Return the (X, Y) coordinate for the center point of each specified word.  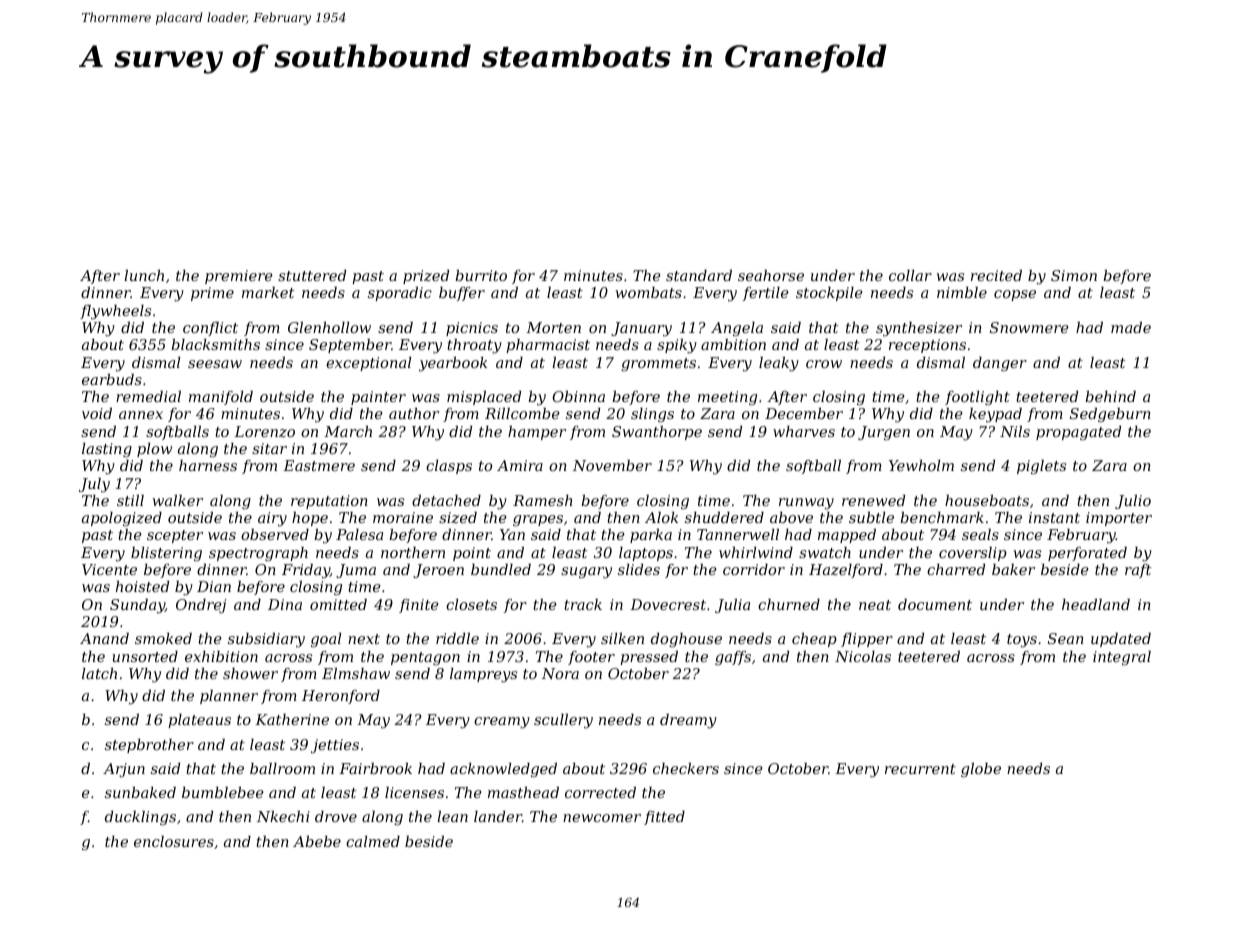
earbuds (112, 379)
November (612, 465)
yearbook (453, 364)
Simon (1074, 275)
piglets (1041, 467)
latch (99, 673)
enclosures (174, 841)
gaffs (733, 658)
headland (1096, 604)
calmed (373, 841)
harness (208, 465)
